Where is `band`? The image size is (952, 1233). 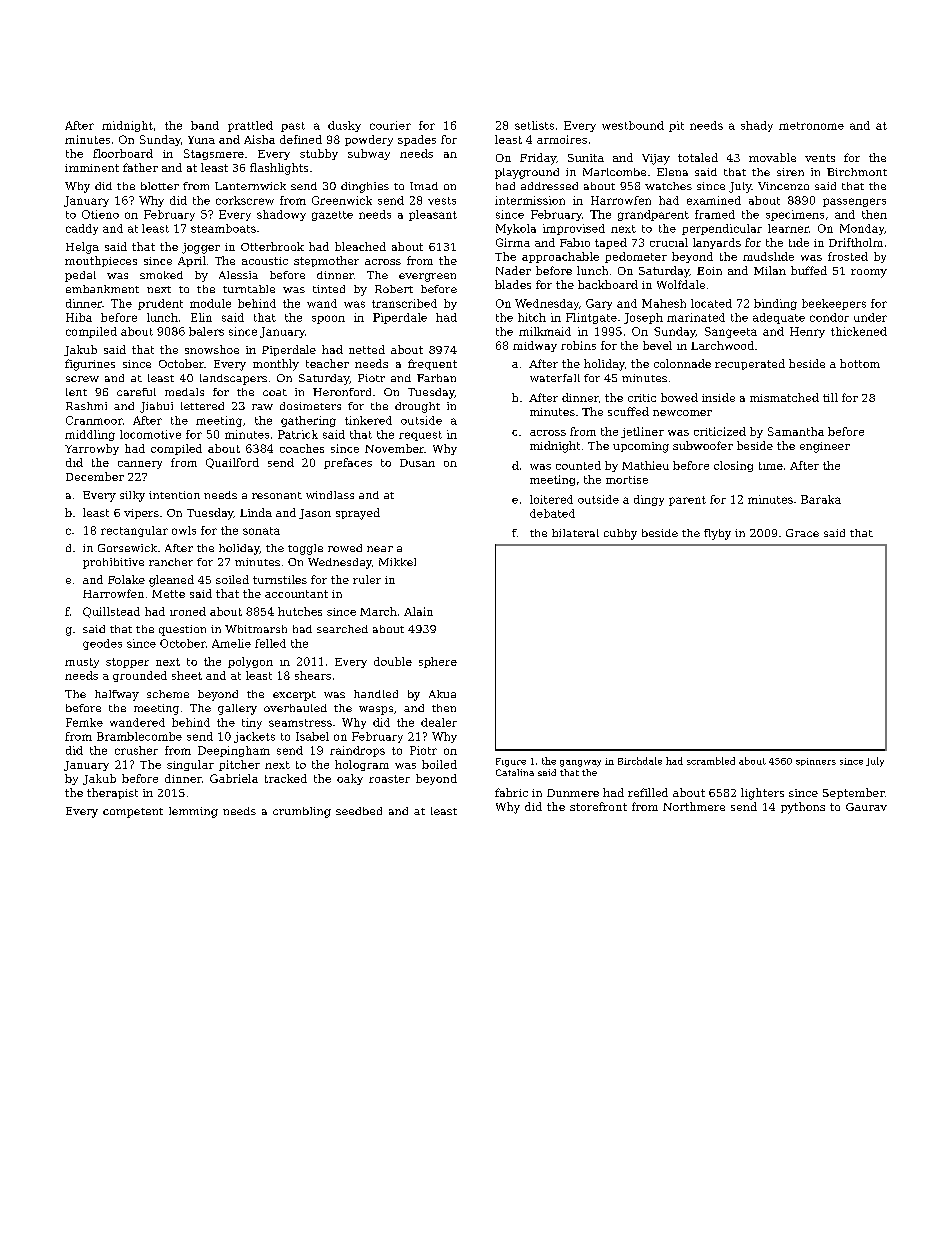
band is located at coordinates (205, 125).
